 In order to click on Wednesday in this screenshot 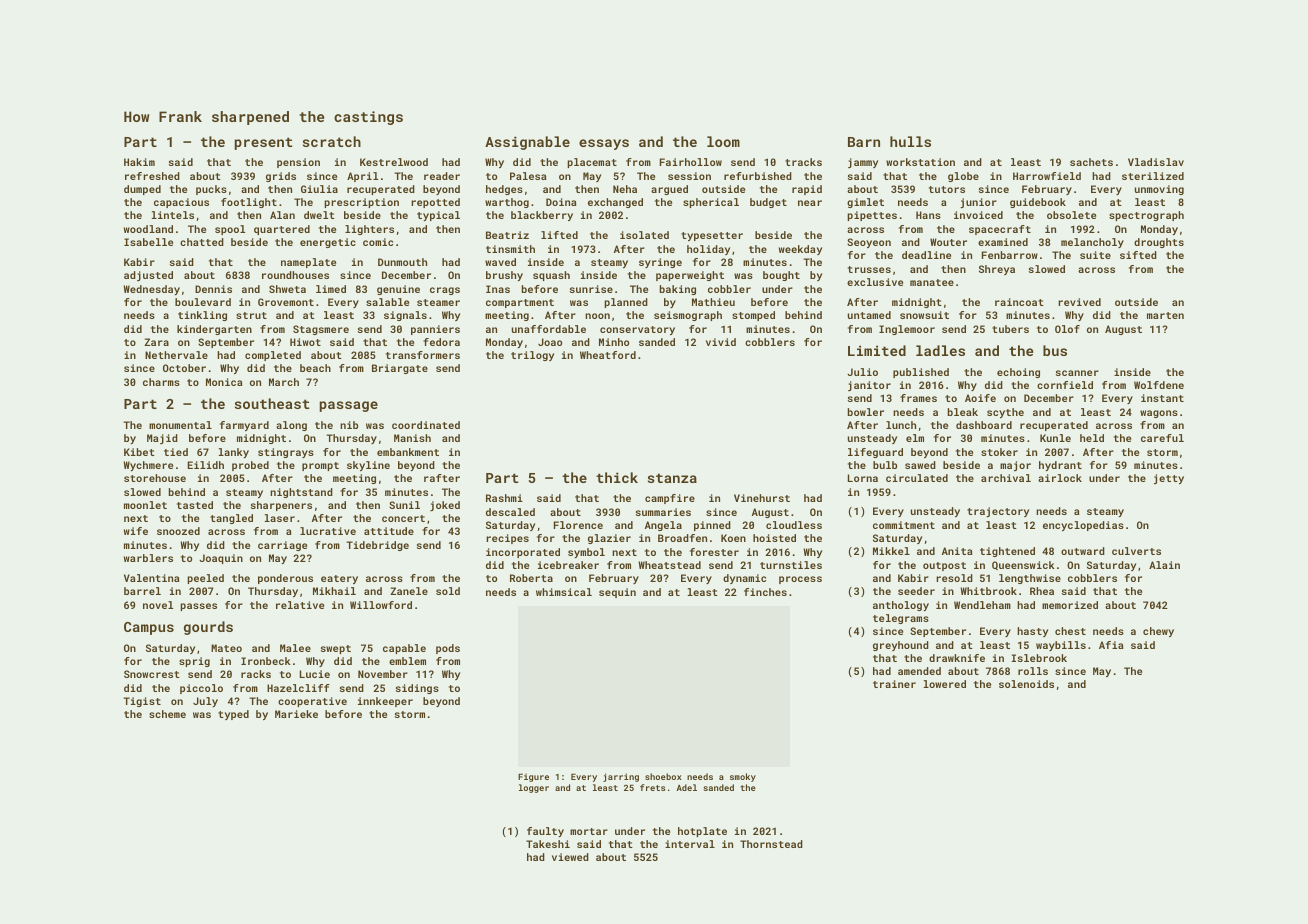, I will do `click(152, 290)`.
